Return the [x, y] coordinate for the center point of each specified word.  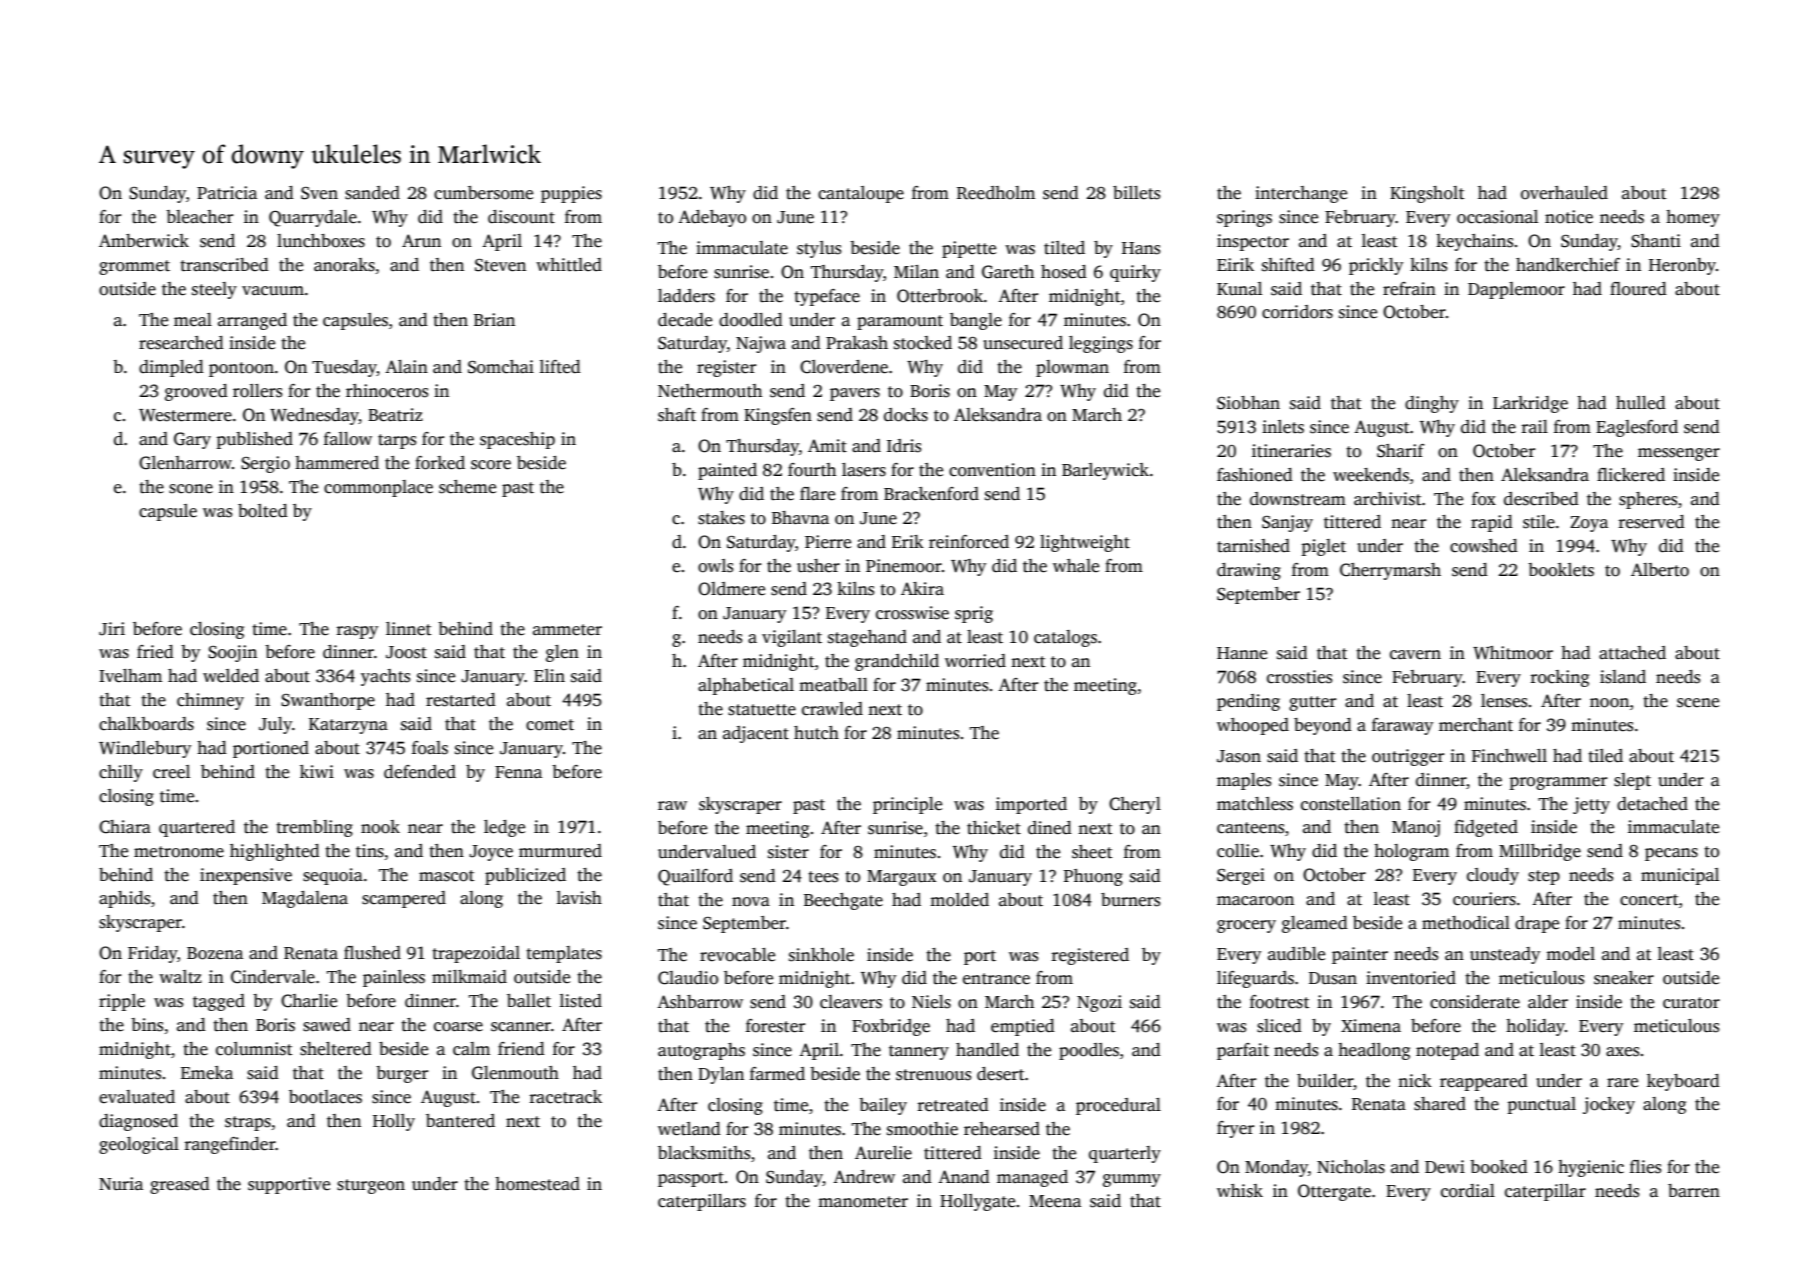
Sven [319, 193]
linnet [409, 629]
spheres [1648, 500]
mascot [447, 876]
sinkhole [821, 955]
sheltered [336, 1049]
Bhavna [800, 517]
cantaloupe [861, 194]
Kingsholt [1427, 194]
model [1570, 954]
